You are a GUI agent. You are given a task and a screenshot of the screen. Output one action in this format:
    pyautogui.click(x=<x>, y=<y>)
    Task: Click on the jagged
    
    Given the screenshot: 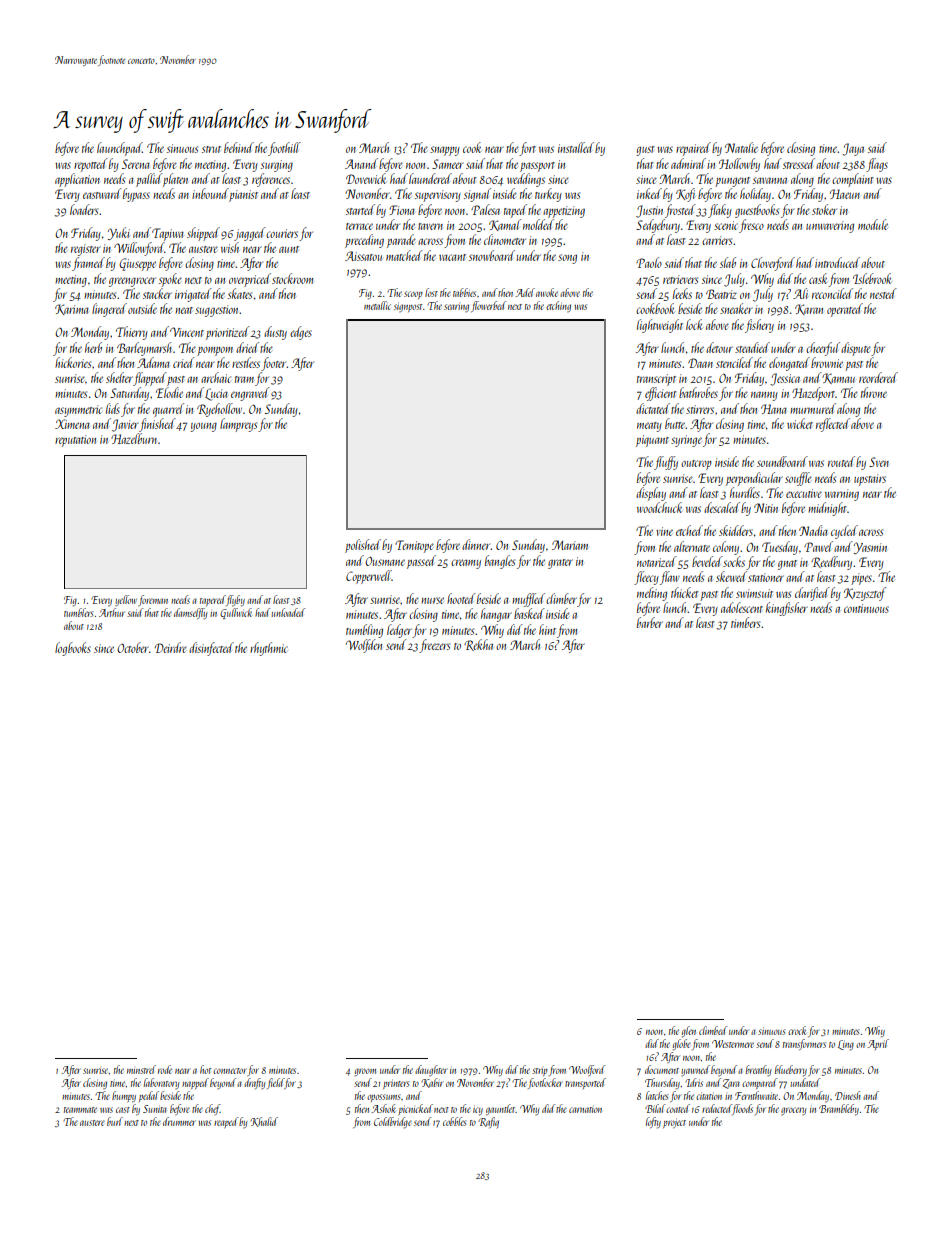 What is the action you would take?
    pyautogui.click(x=250, y=234)
